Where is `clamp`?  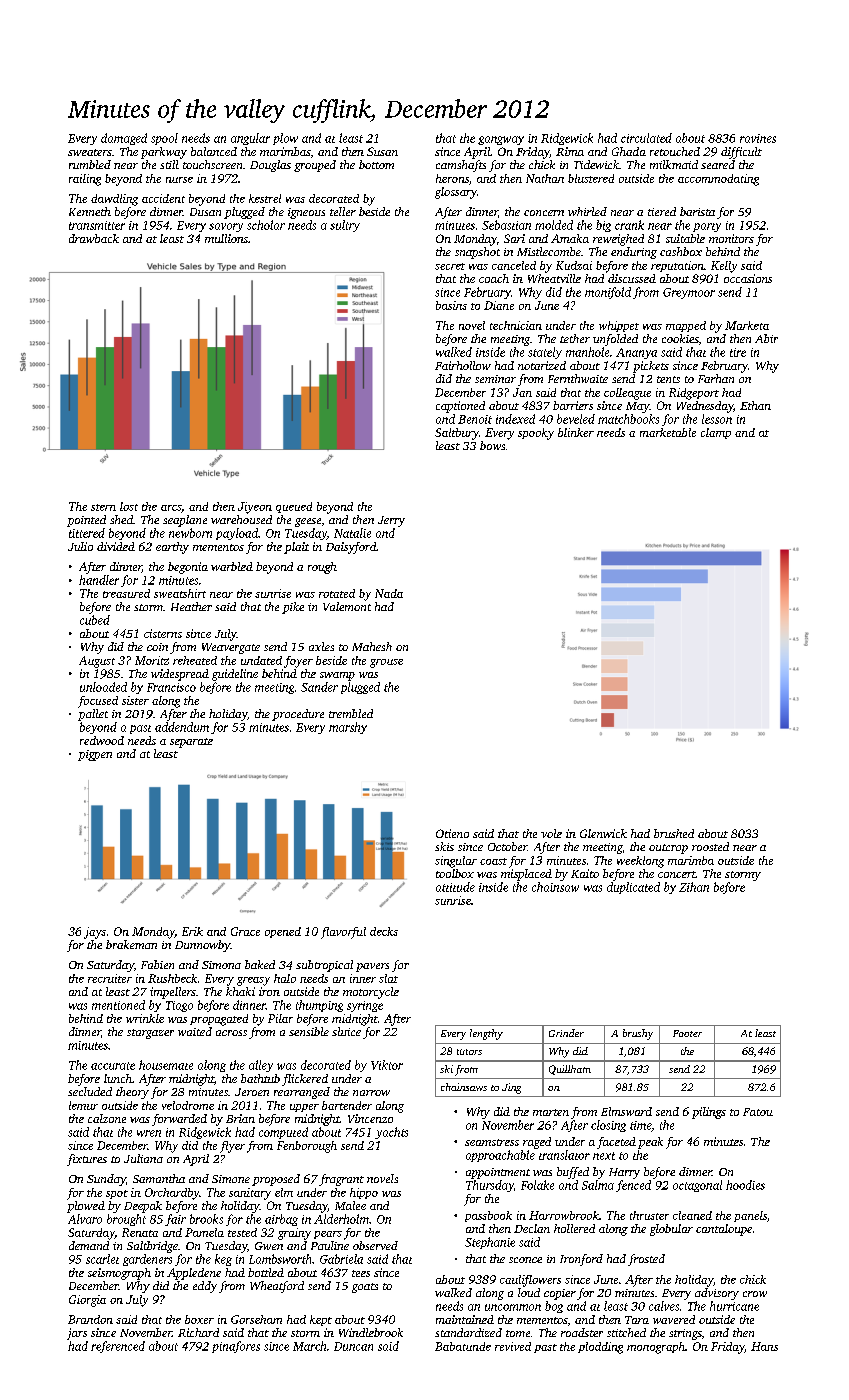 clamp is located at coordinates (716, 433).
